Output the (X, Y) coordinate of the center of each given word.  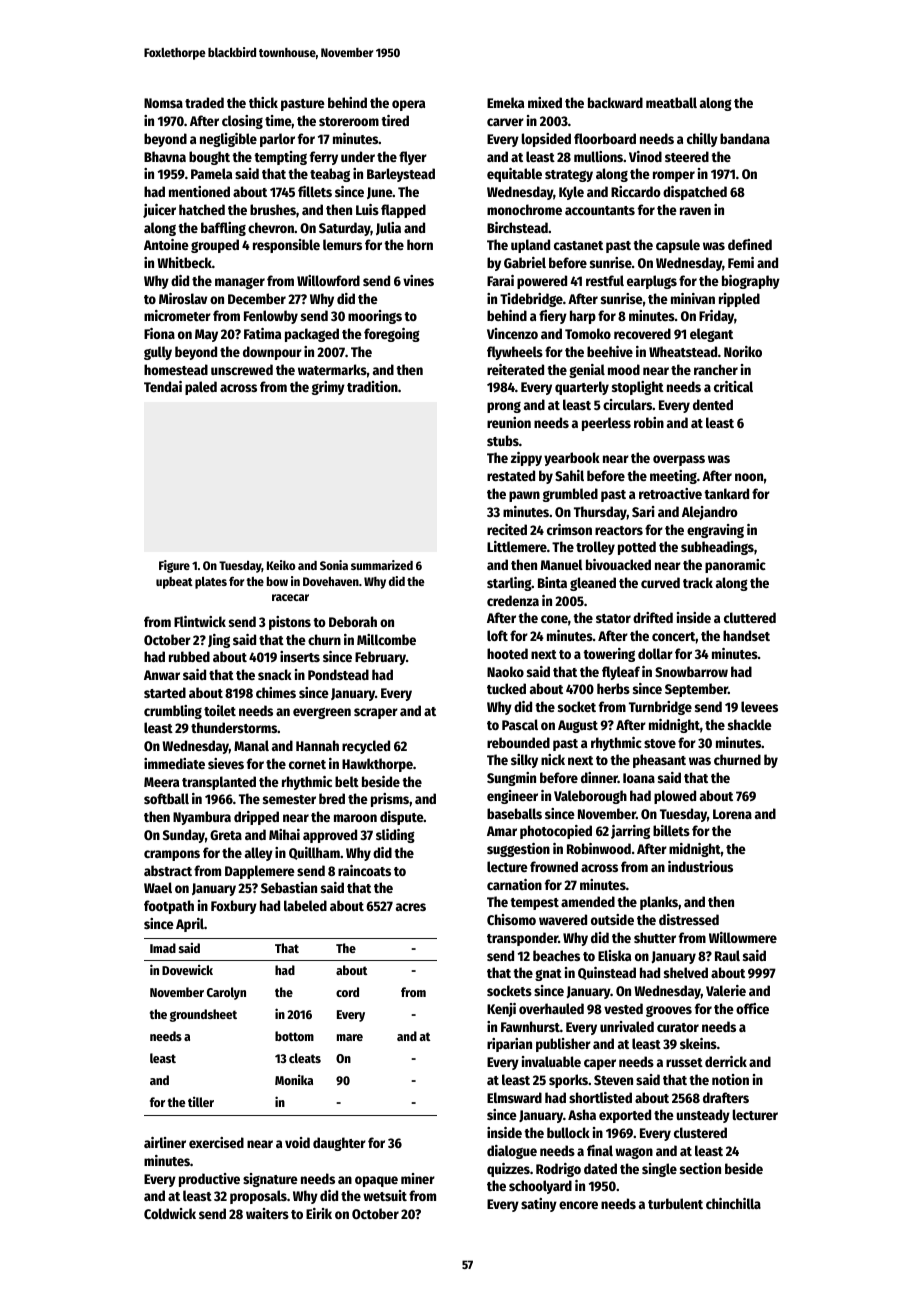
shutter (655, 937)
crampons (172, 855)
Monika (294, 1079)
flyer (413, 158)
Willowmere (743, 937)
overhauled (551, 1008)
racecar (290, 597)
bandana (745, 138)
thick (263, 102)
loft (497, 635)
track (698, 582)
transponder (522, 939)
